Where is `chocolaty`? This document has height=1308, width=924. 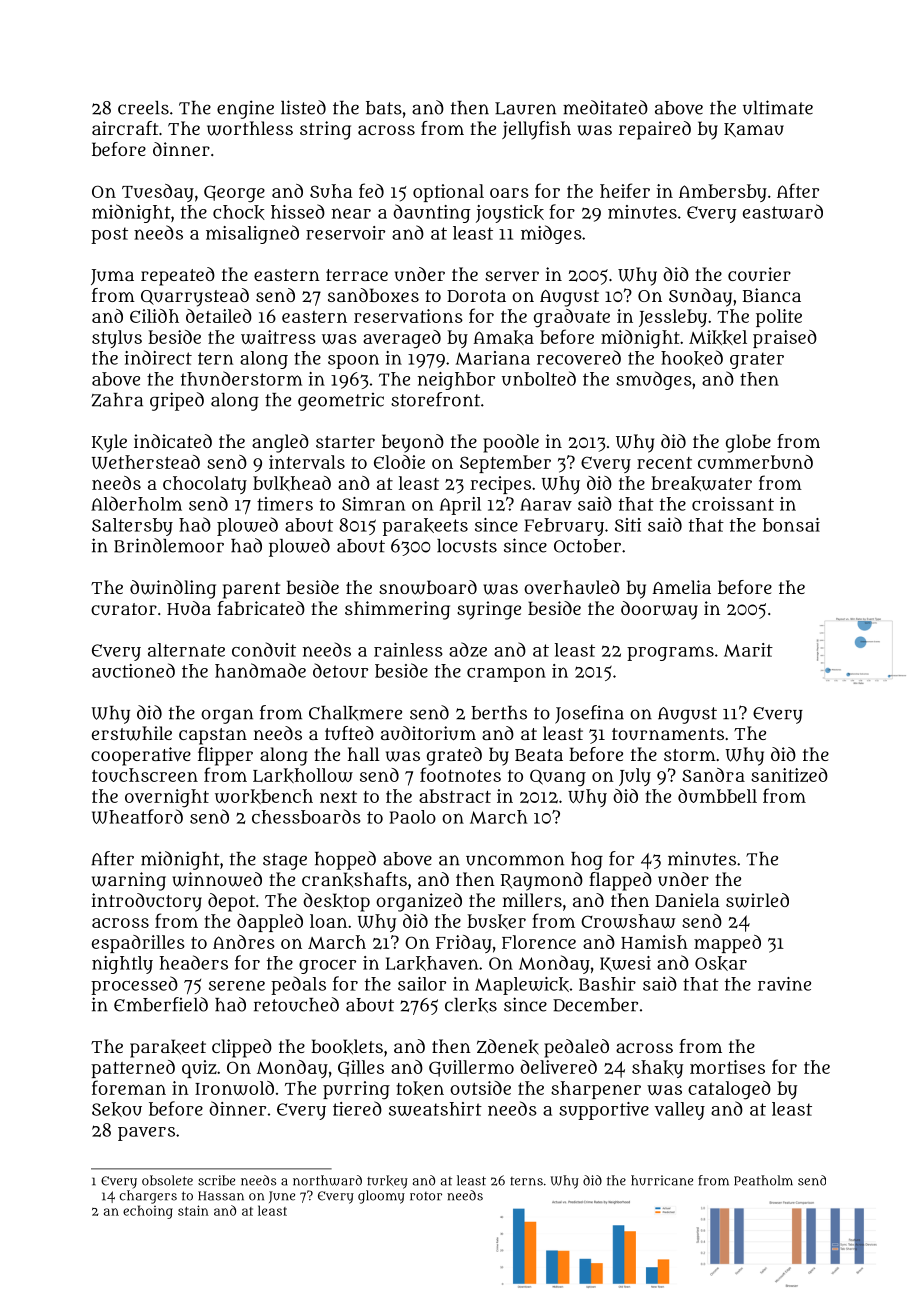
chocolaty is located at coordinates (205, 485).
